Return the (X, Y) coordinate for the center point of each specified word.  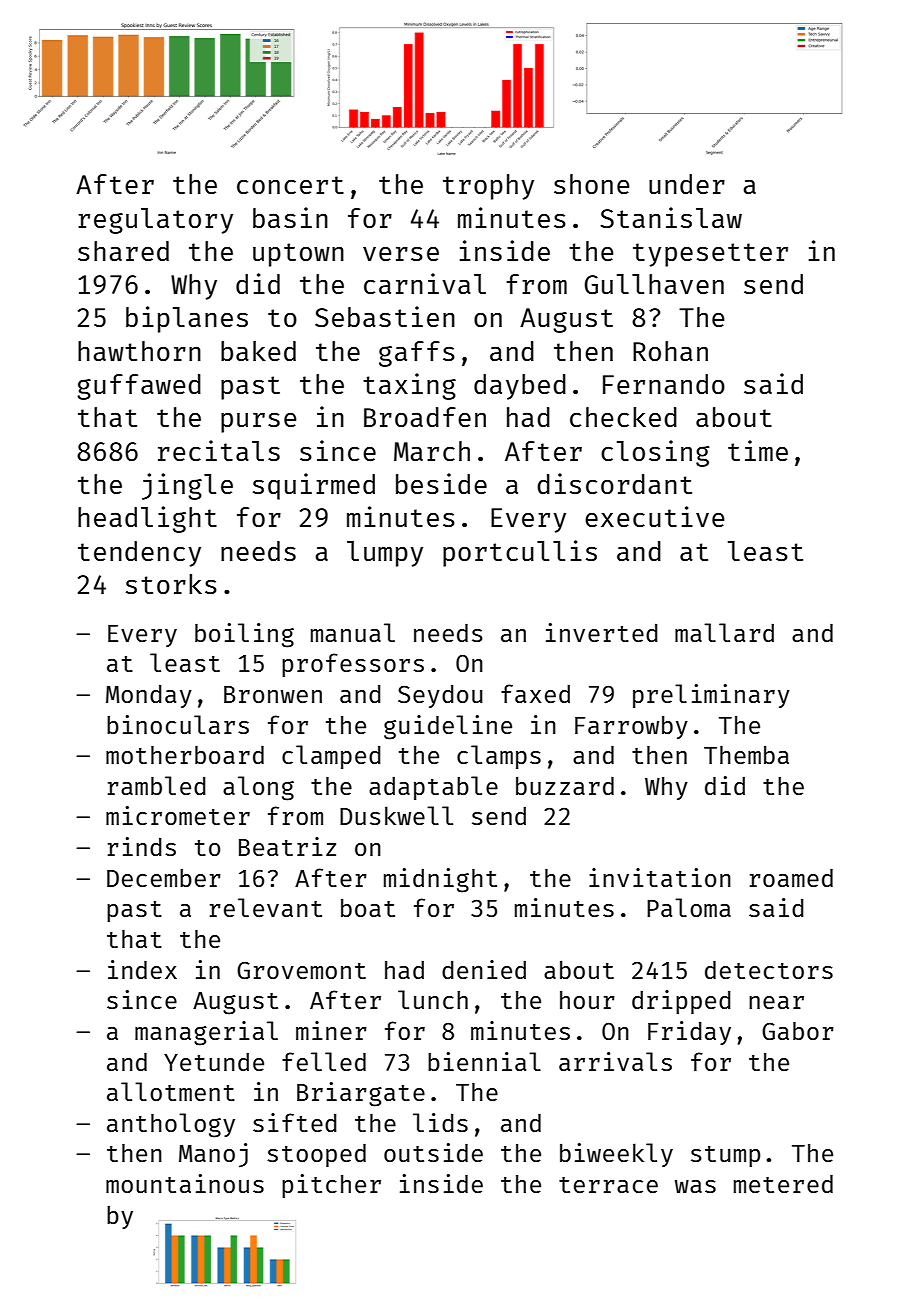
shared (123, 251)
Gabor (798, 1031)
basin (290, 217)
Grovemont (301, 970)
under (687, 184)
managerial (206, 1033)
